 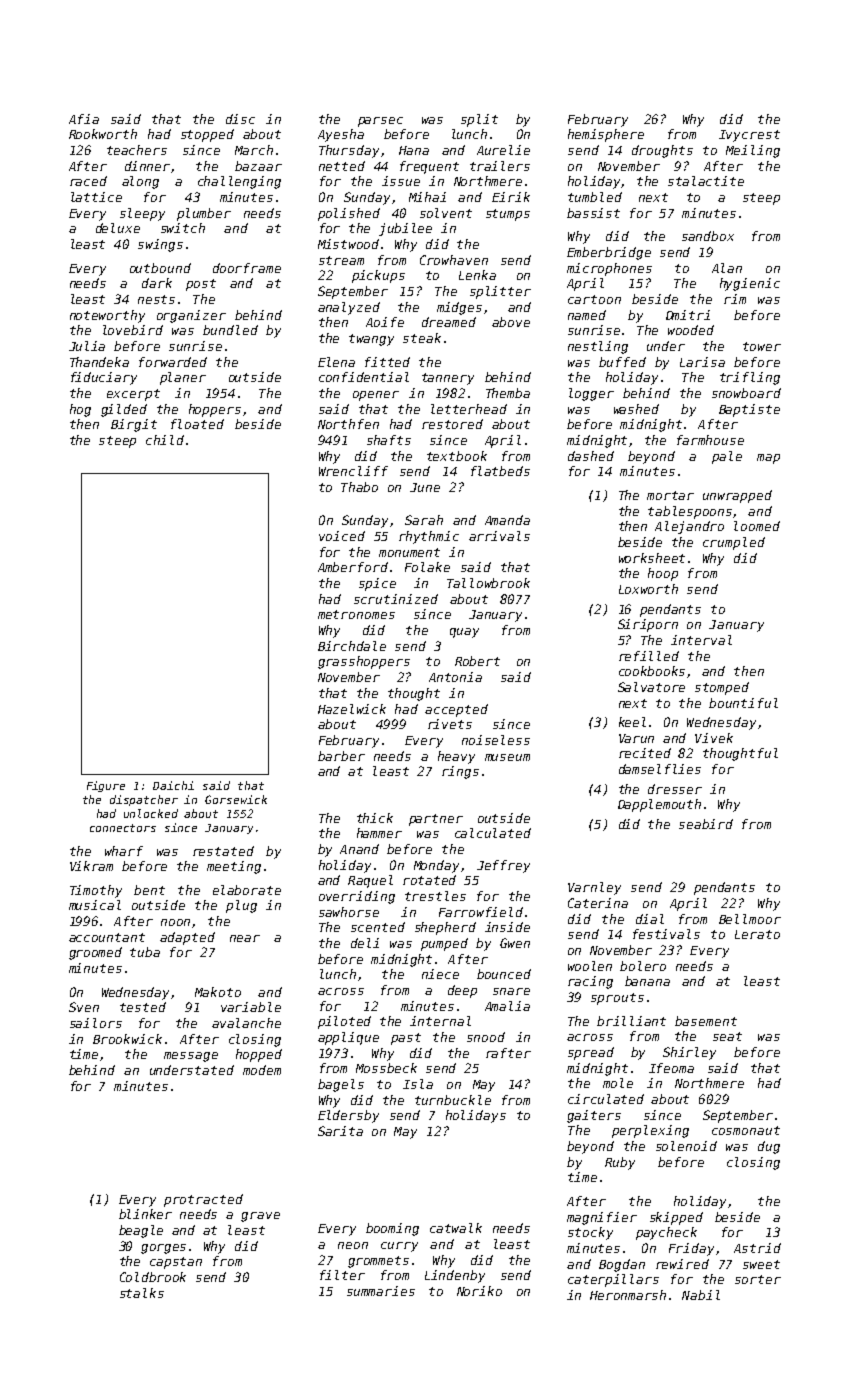 I want to click on challenging, so click(x=239, y=182).
